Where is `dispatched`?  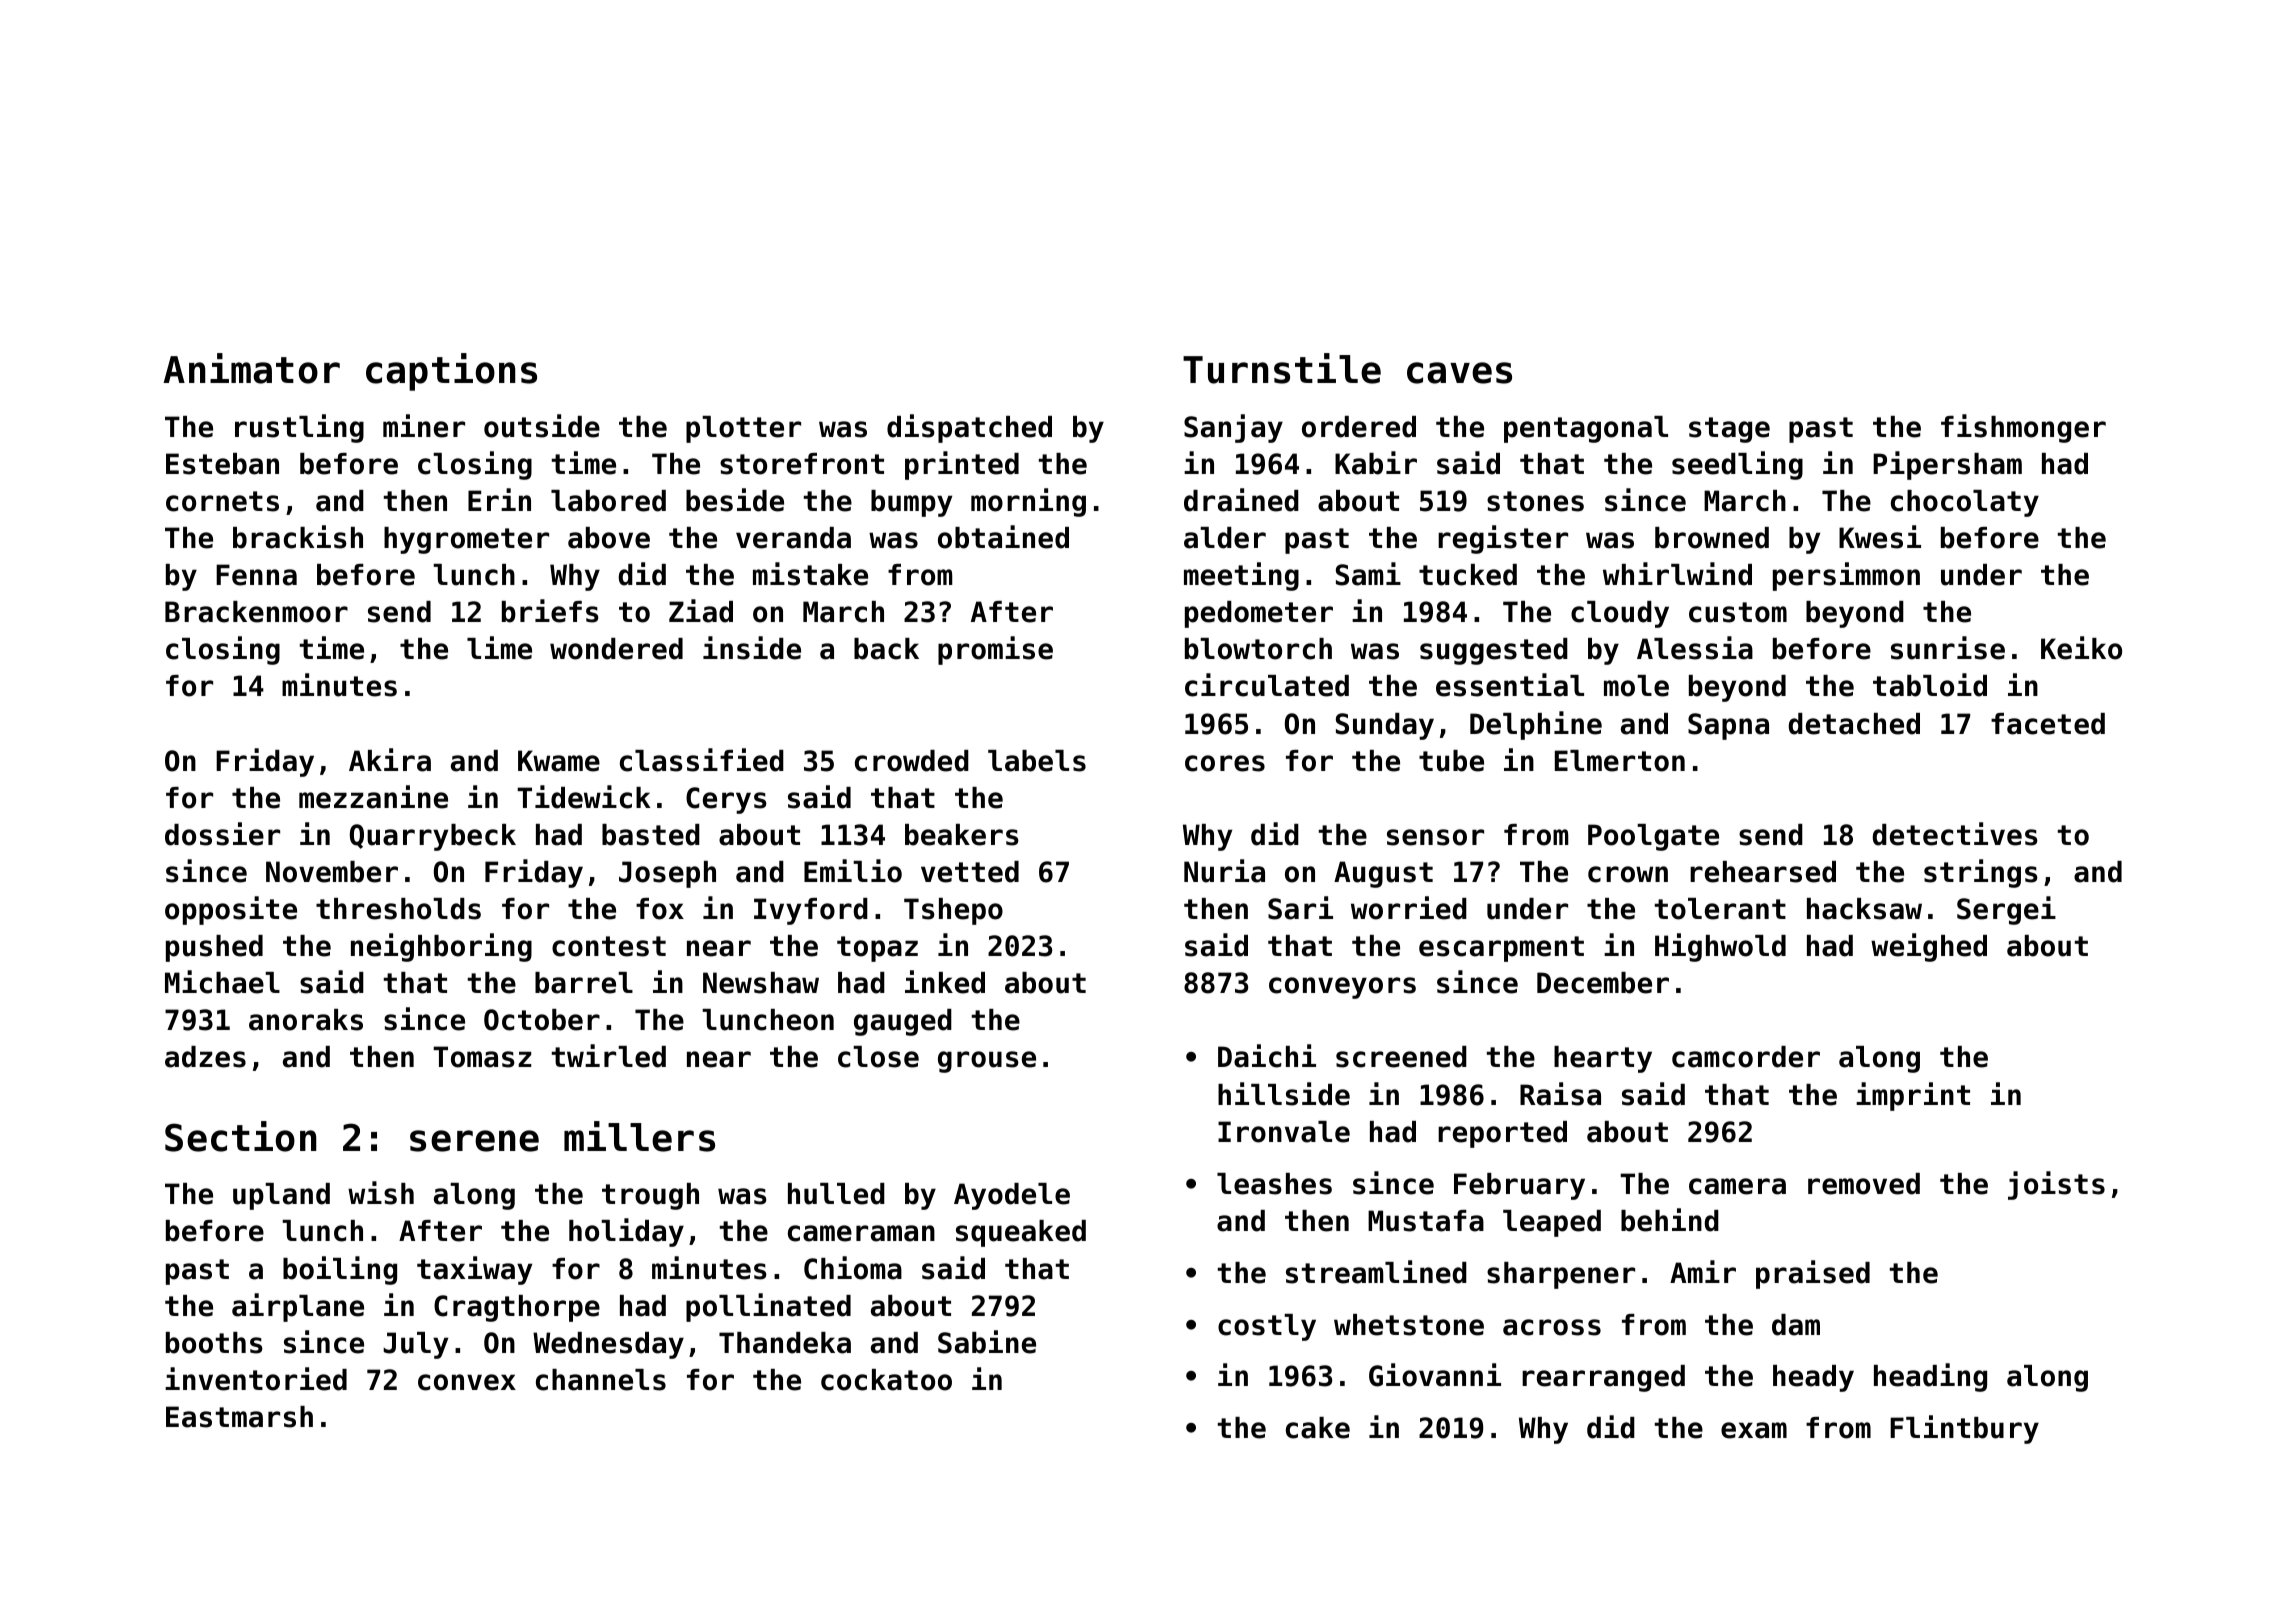
dispatched is located at coordinates (969, 428).
